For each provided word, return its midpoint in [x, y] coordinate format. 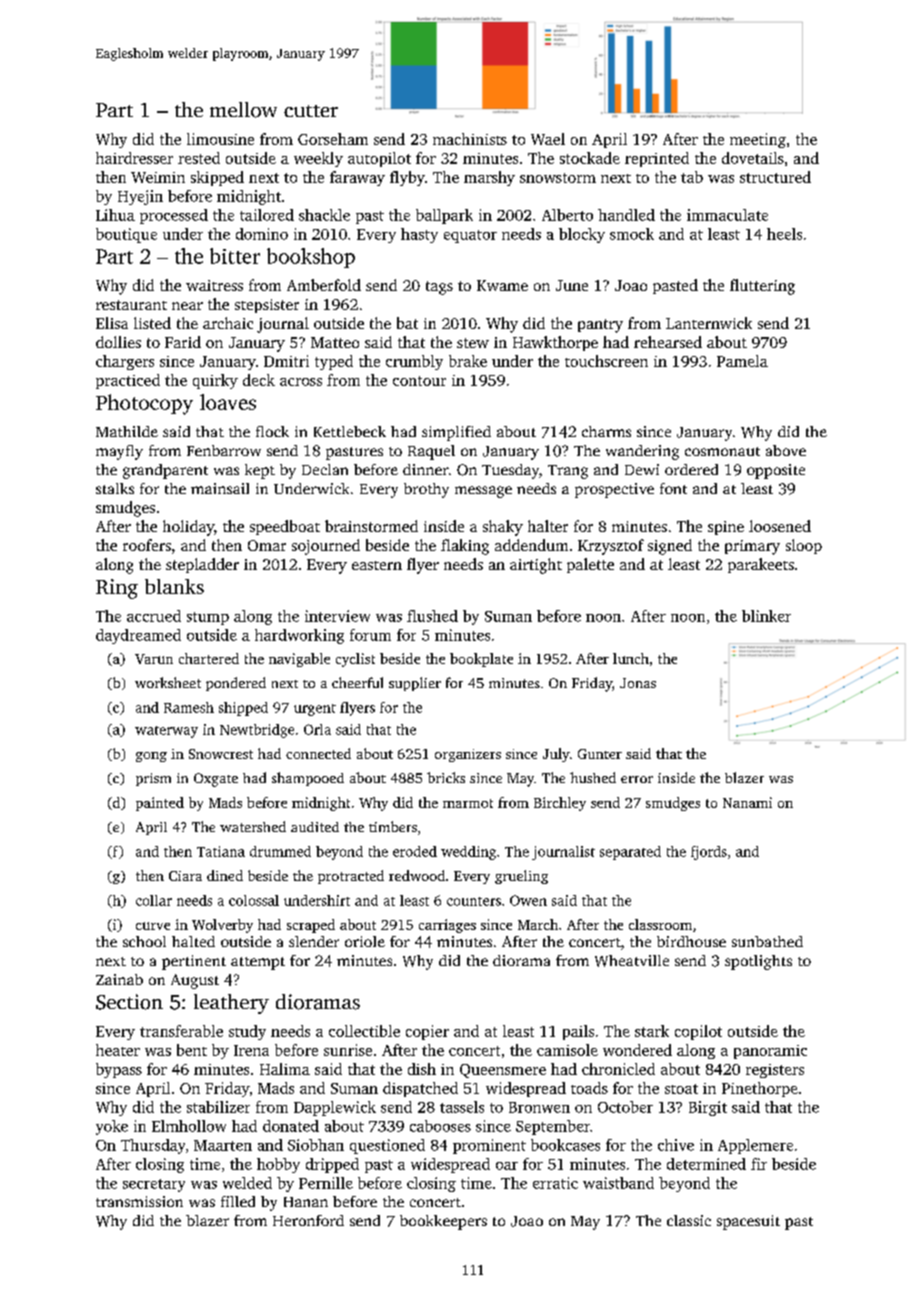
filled [238, 1201]
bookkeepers [443, 1222]
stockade [590, 158]
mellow [243, 110]
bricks [446, 777]
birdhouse [691, 941]
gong [151, 757]
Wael [548, 139]
